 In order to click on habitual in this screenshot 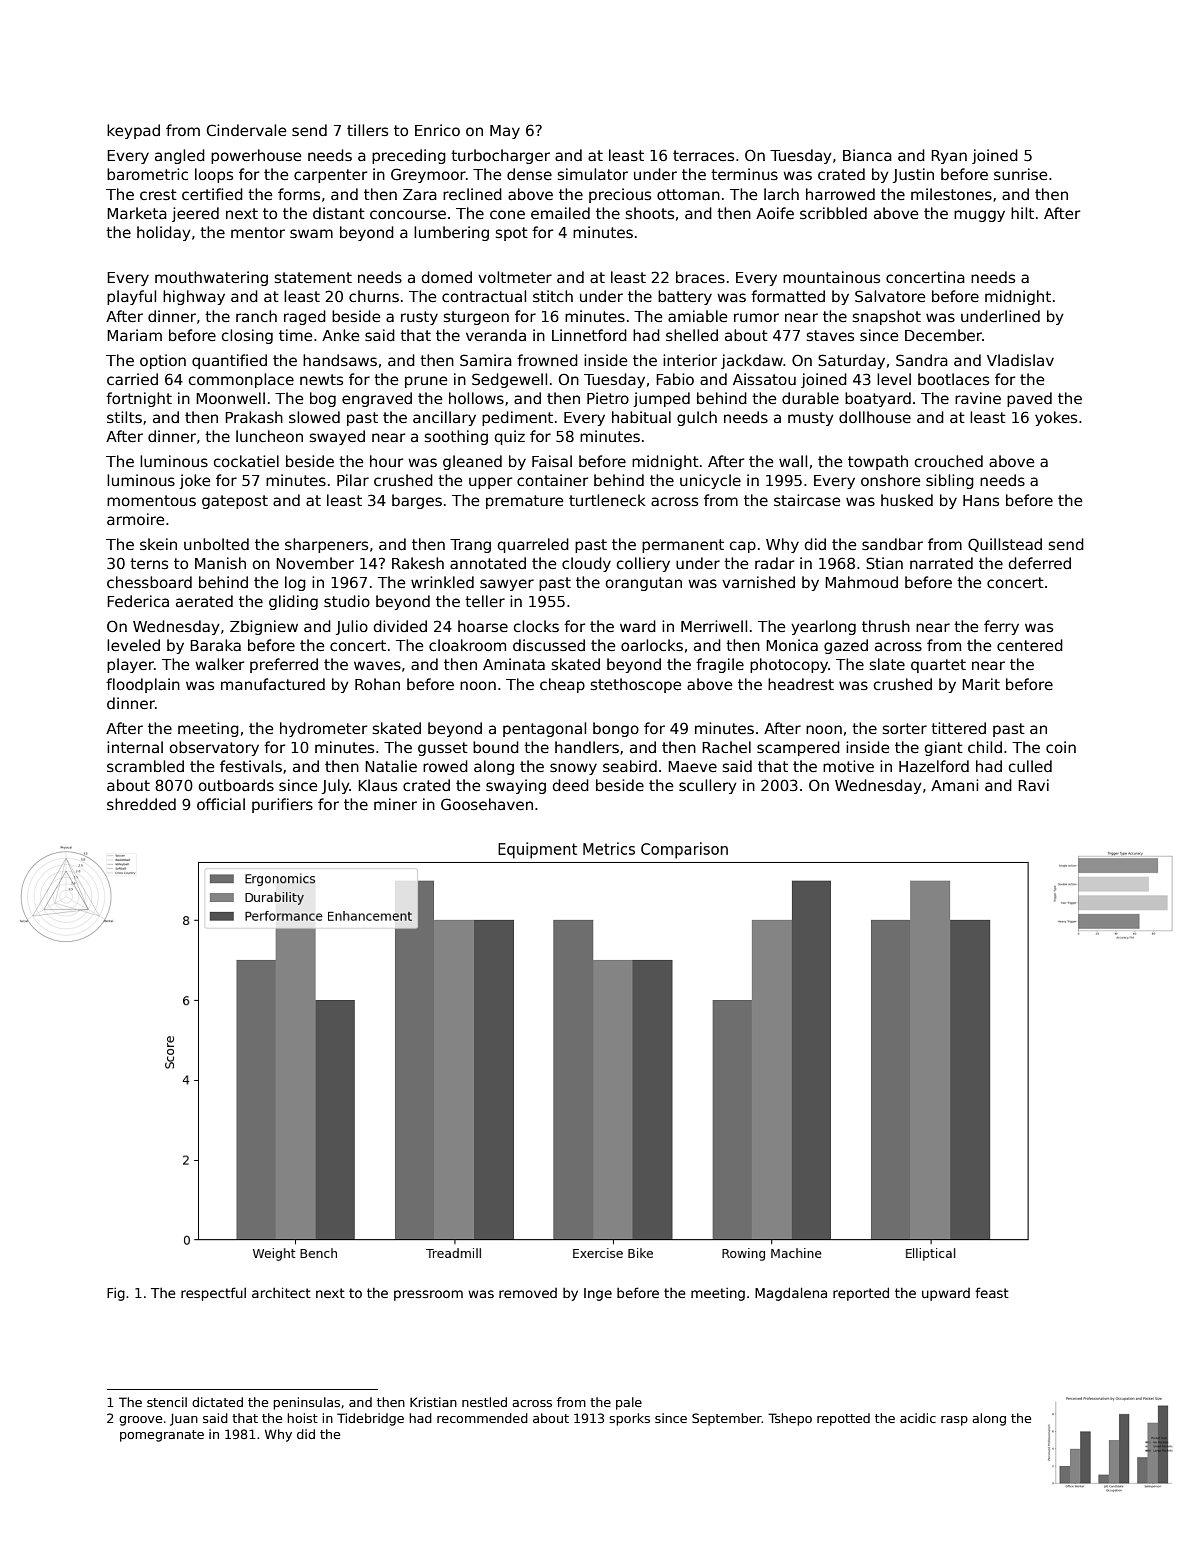, I will do `click(641, 417)`.
